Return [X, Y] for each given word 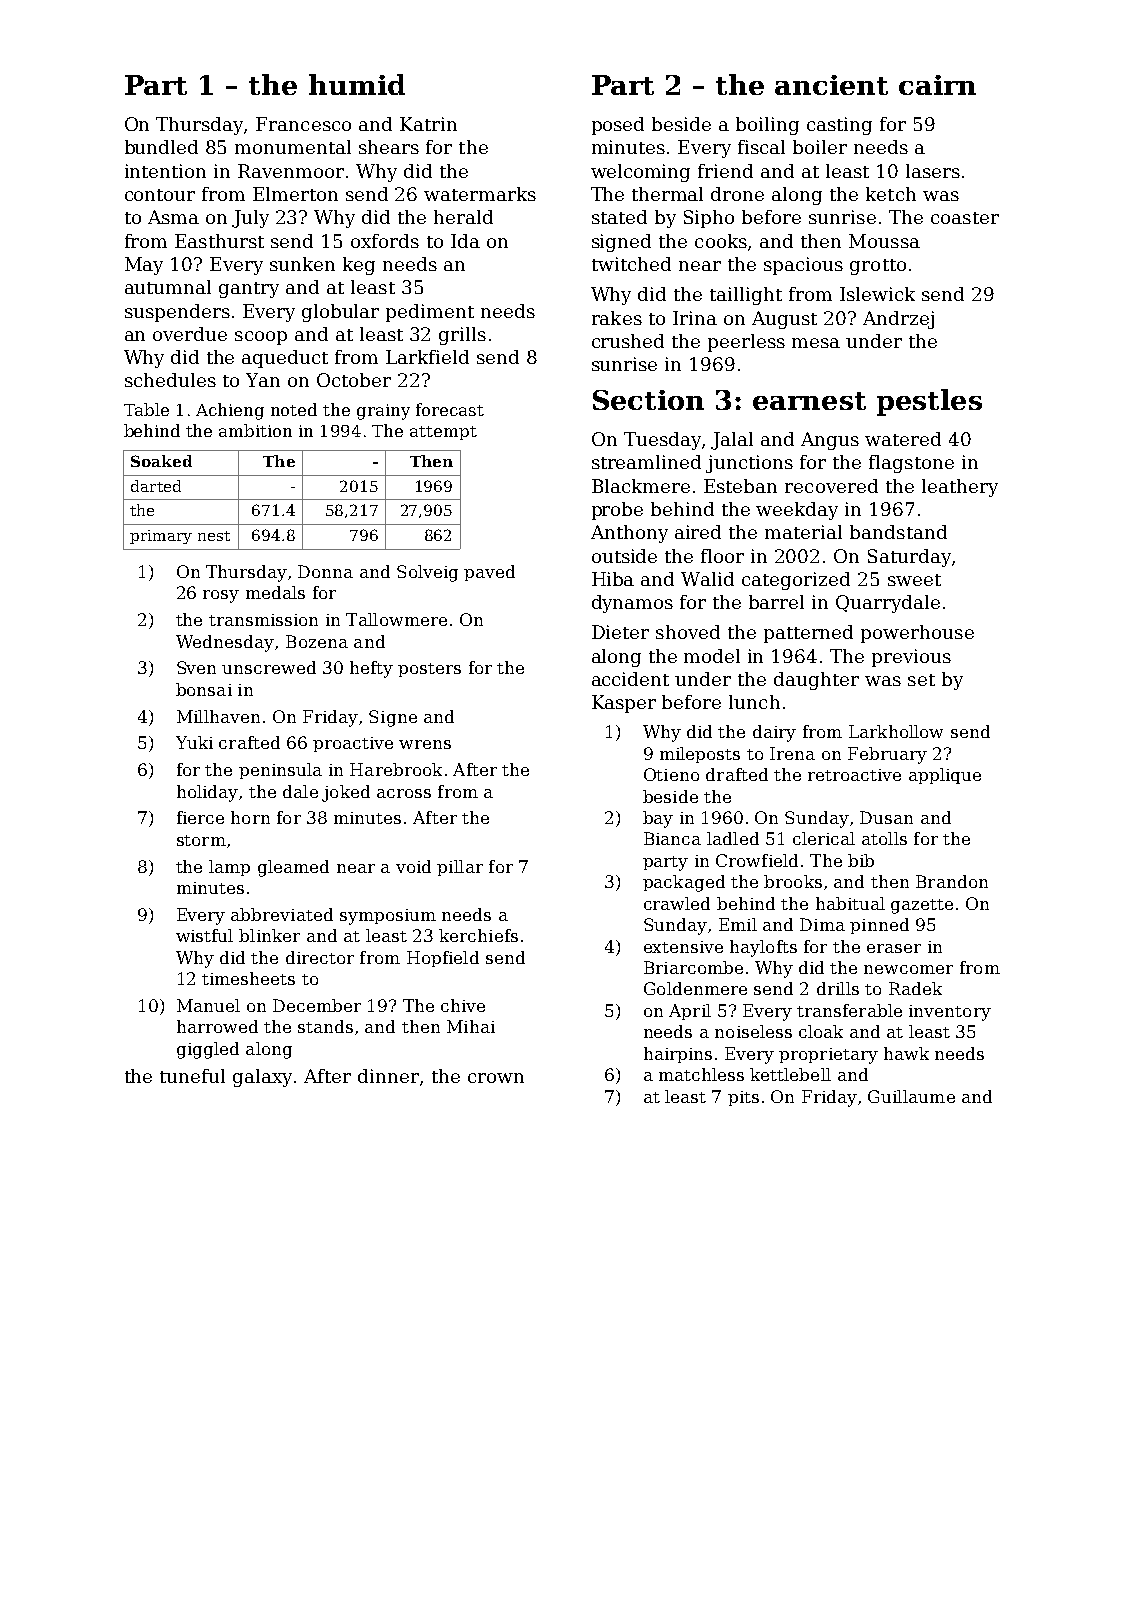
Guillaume [911, 1096]
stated [619, 217]
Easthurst [219, 241]
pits [743, 1098]
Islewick [877, 294]
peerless [746, 343]
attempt [443, 433]
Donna [325, 571]
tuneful [192, 1076]
